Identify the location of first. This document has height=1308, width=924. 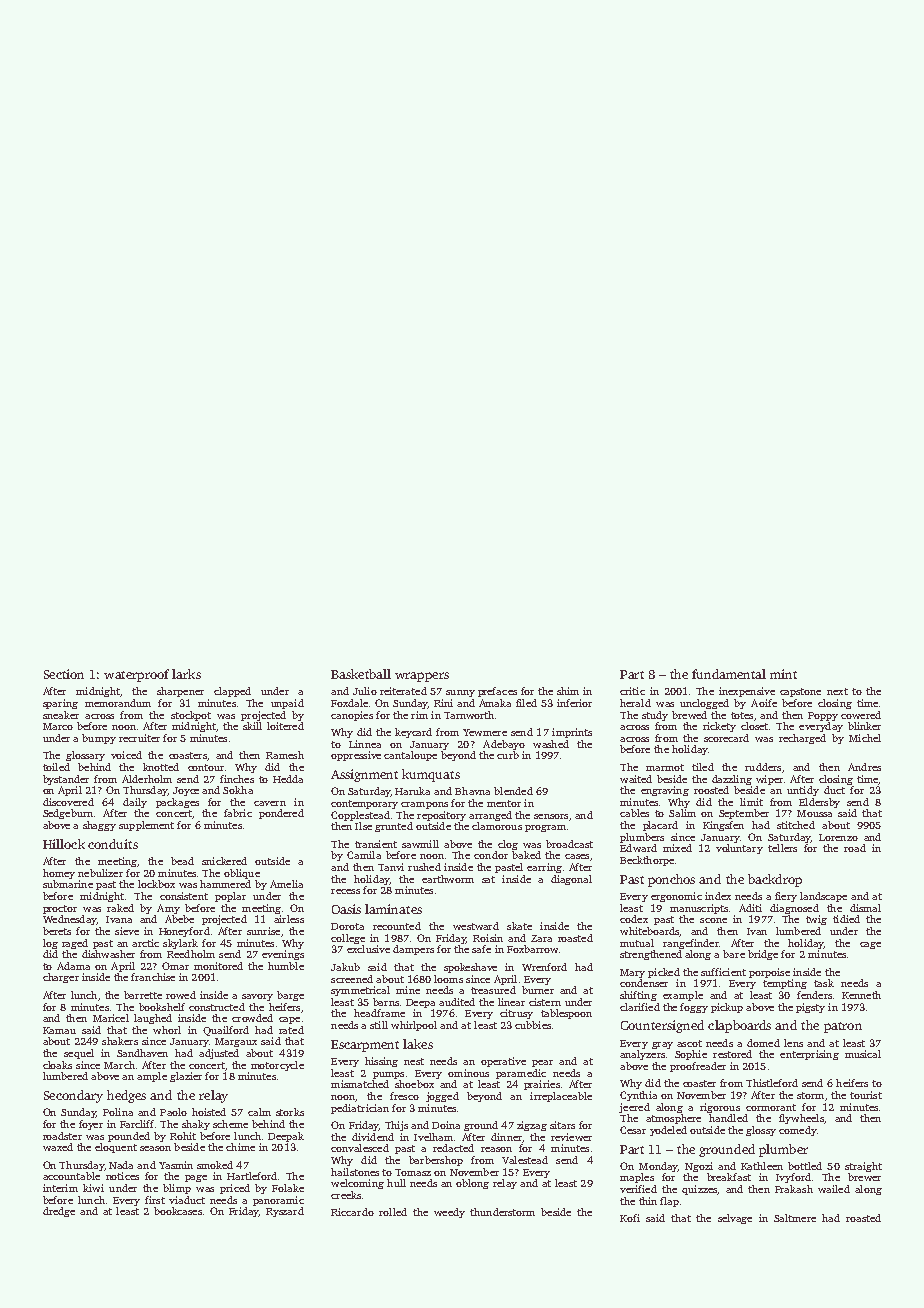
(155, 1200).
